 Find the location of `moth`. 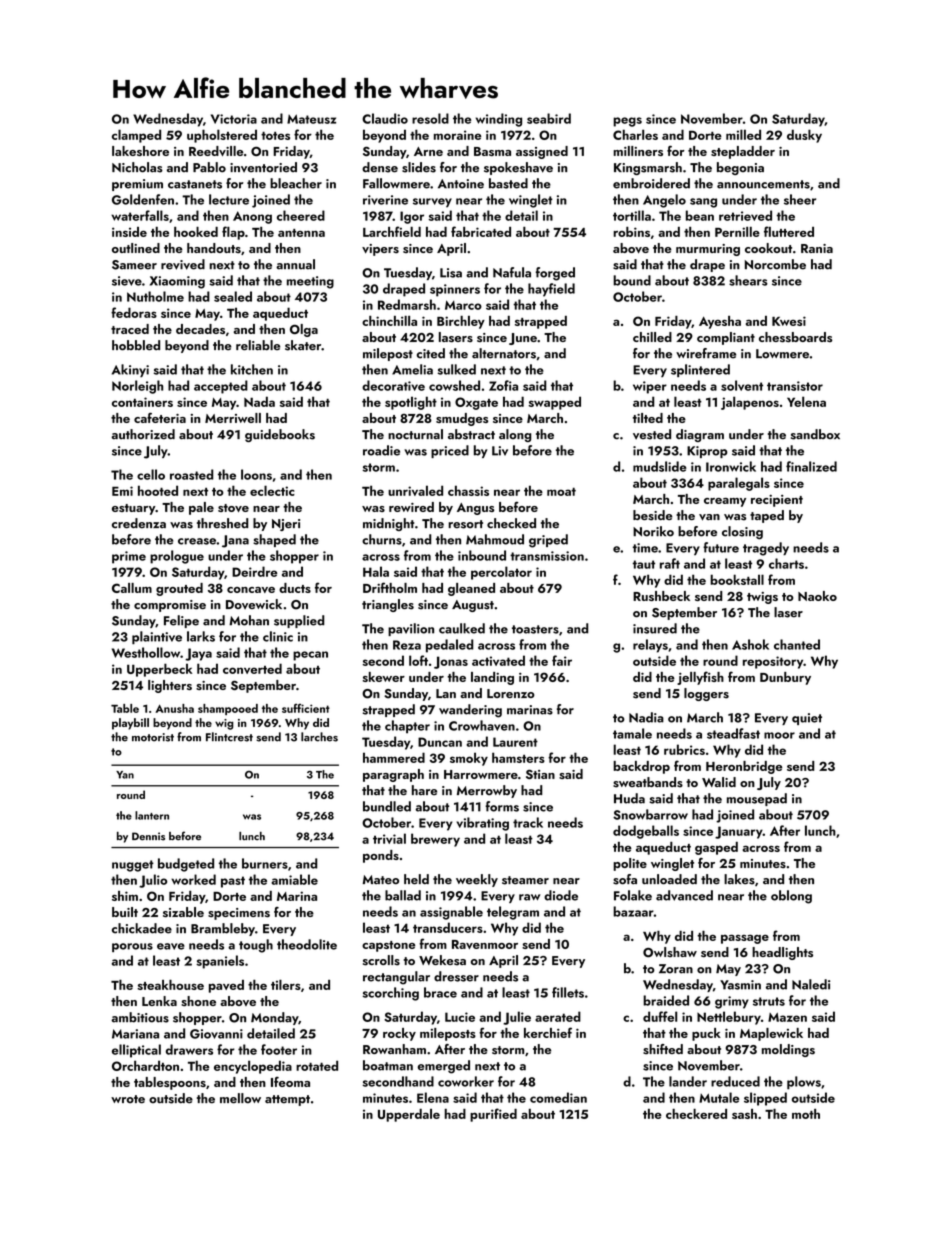

moth is located at coordinates (806, 1114).
